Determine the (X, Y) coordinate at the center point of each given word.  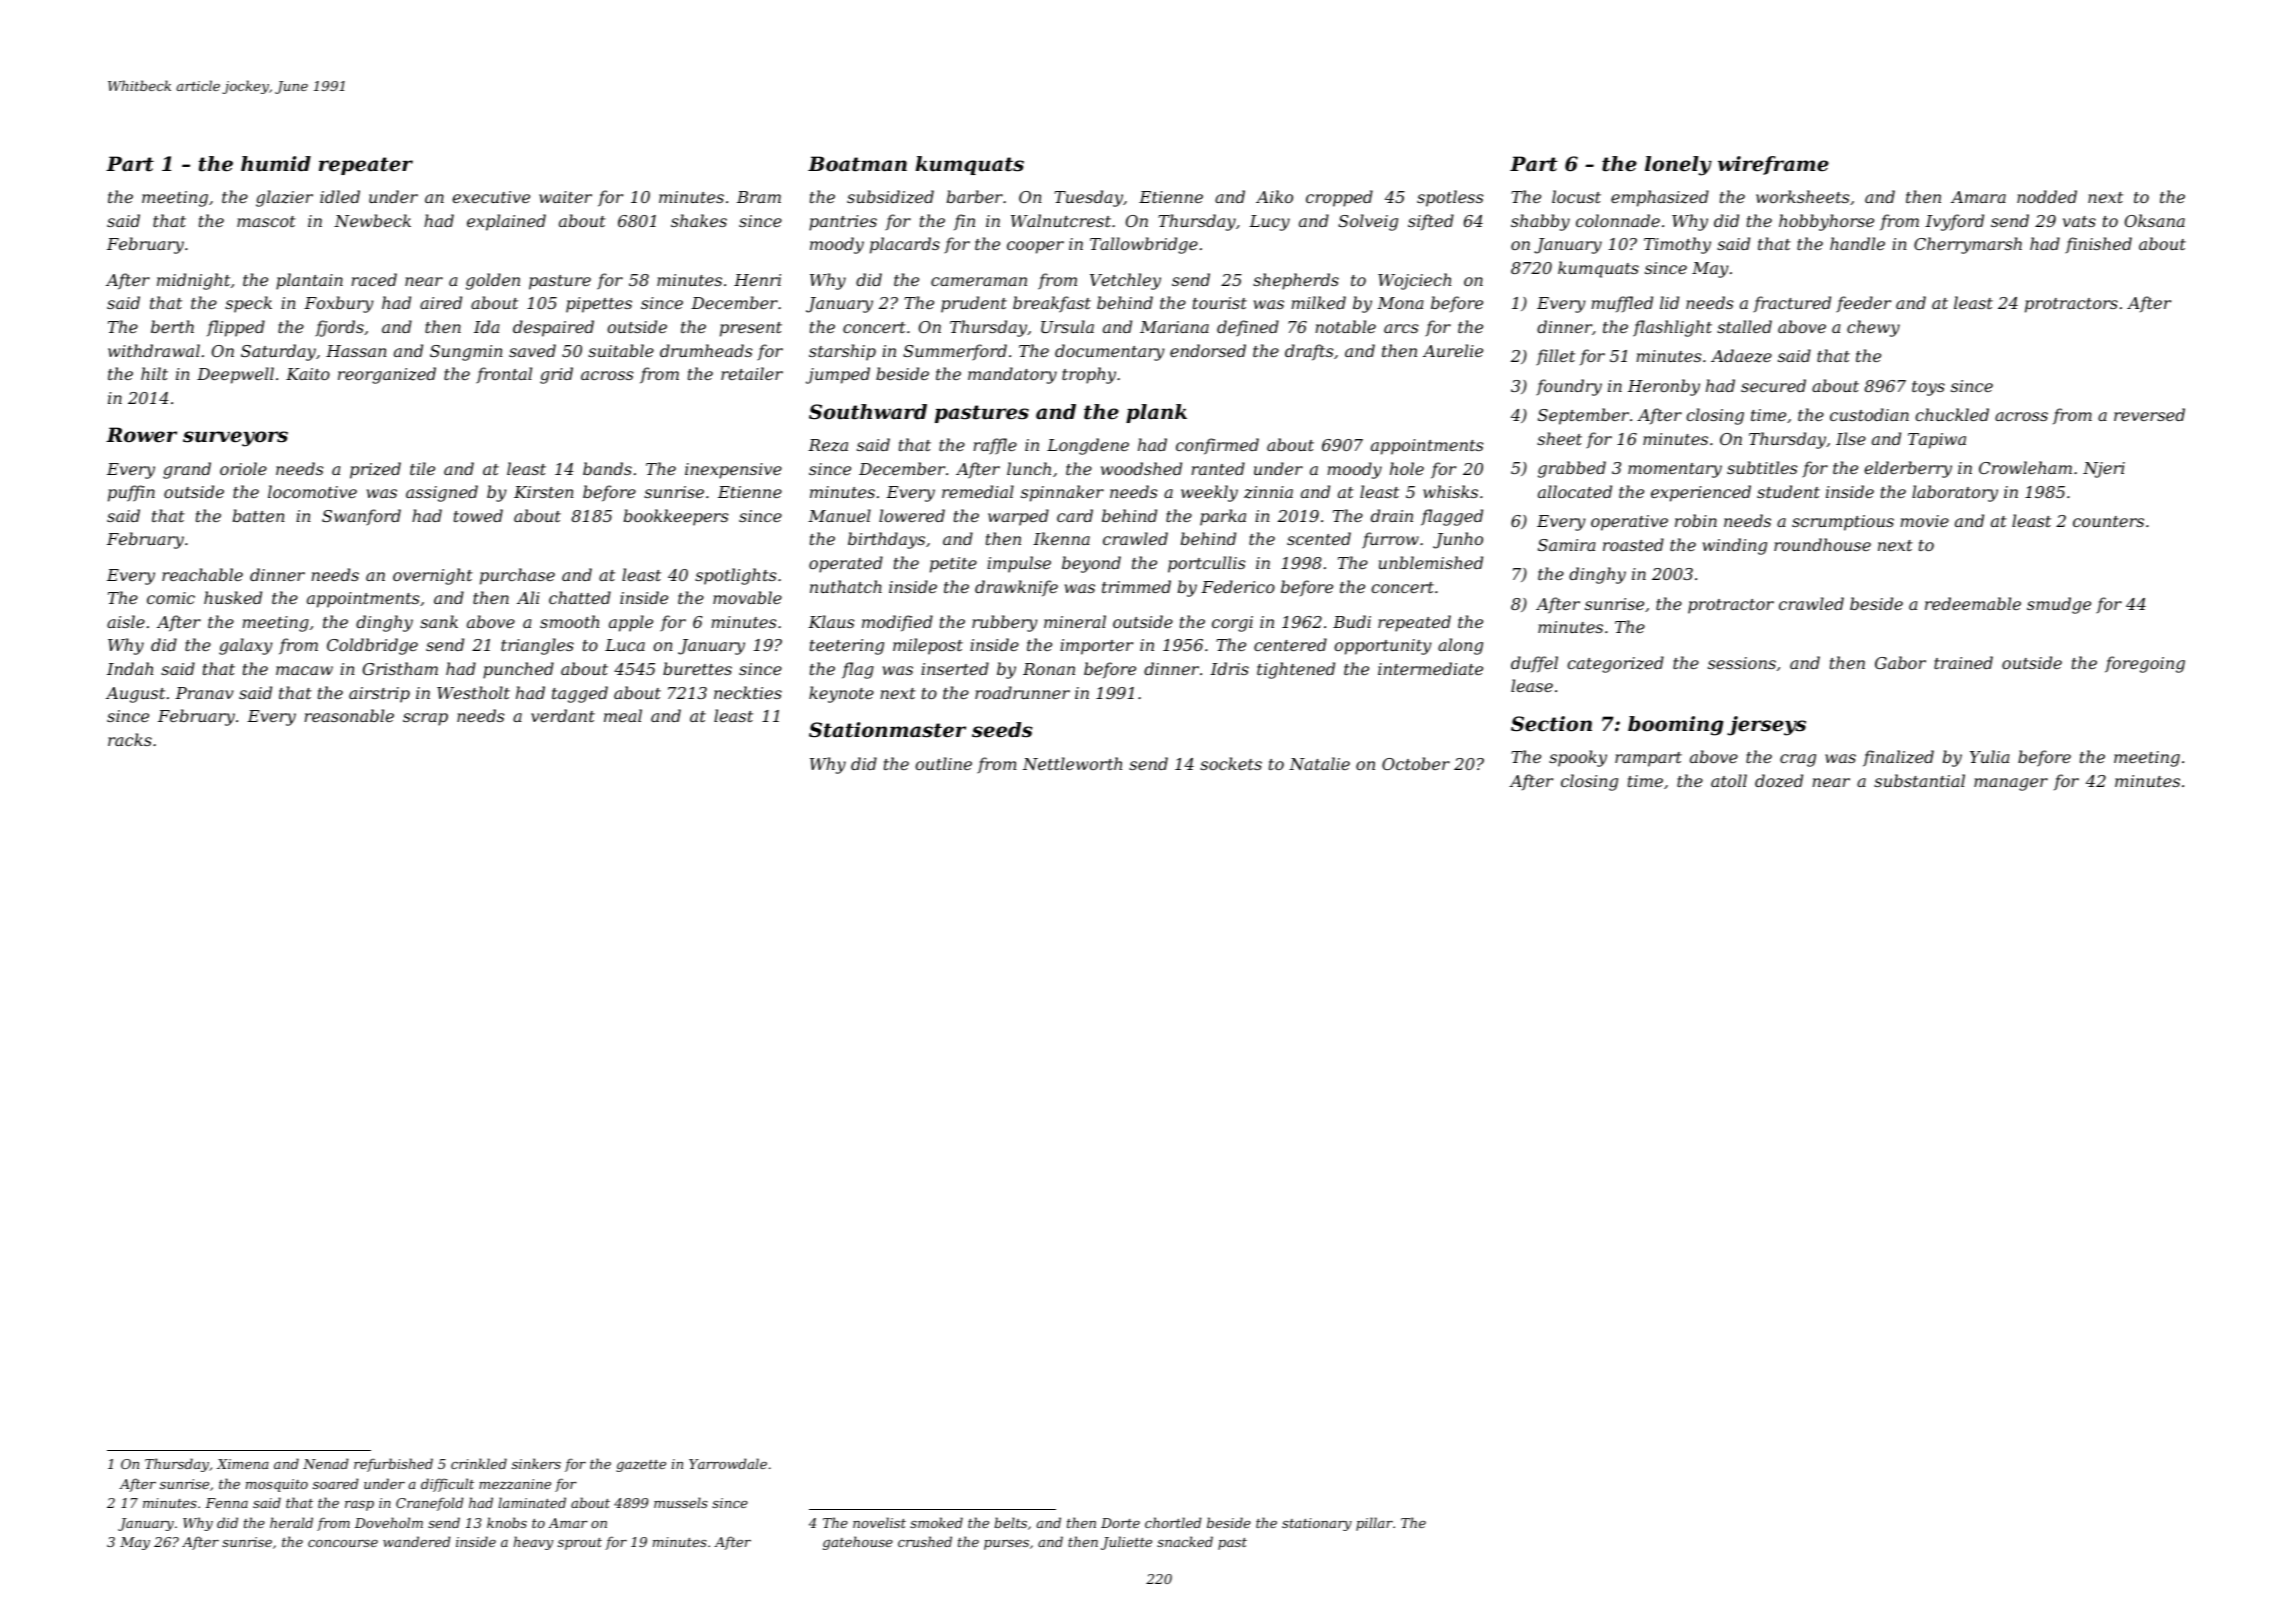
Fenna (226, 1503)
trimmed (1136, 586)
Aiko (1274, 196)
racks (130, 739)
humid (276, 164)
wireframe (1773, 165)
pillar (1374, 1524)
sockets (1231, 763)
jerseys (1766, 726)
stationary (1317, 1524)
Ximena (243, 1464)
